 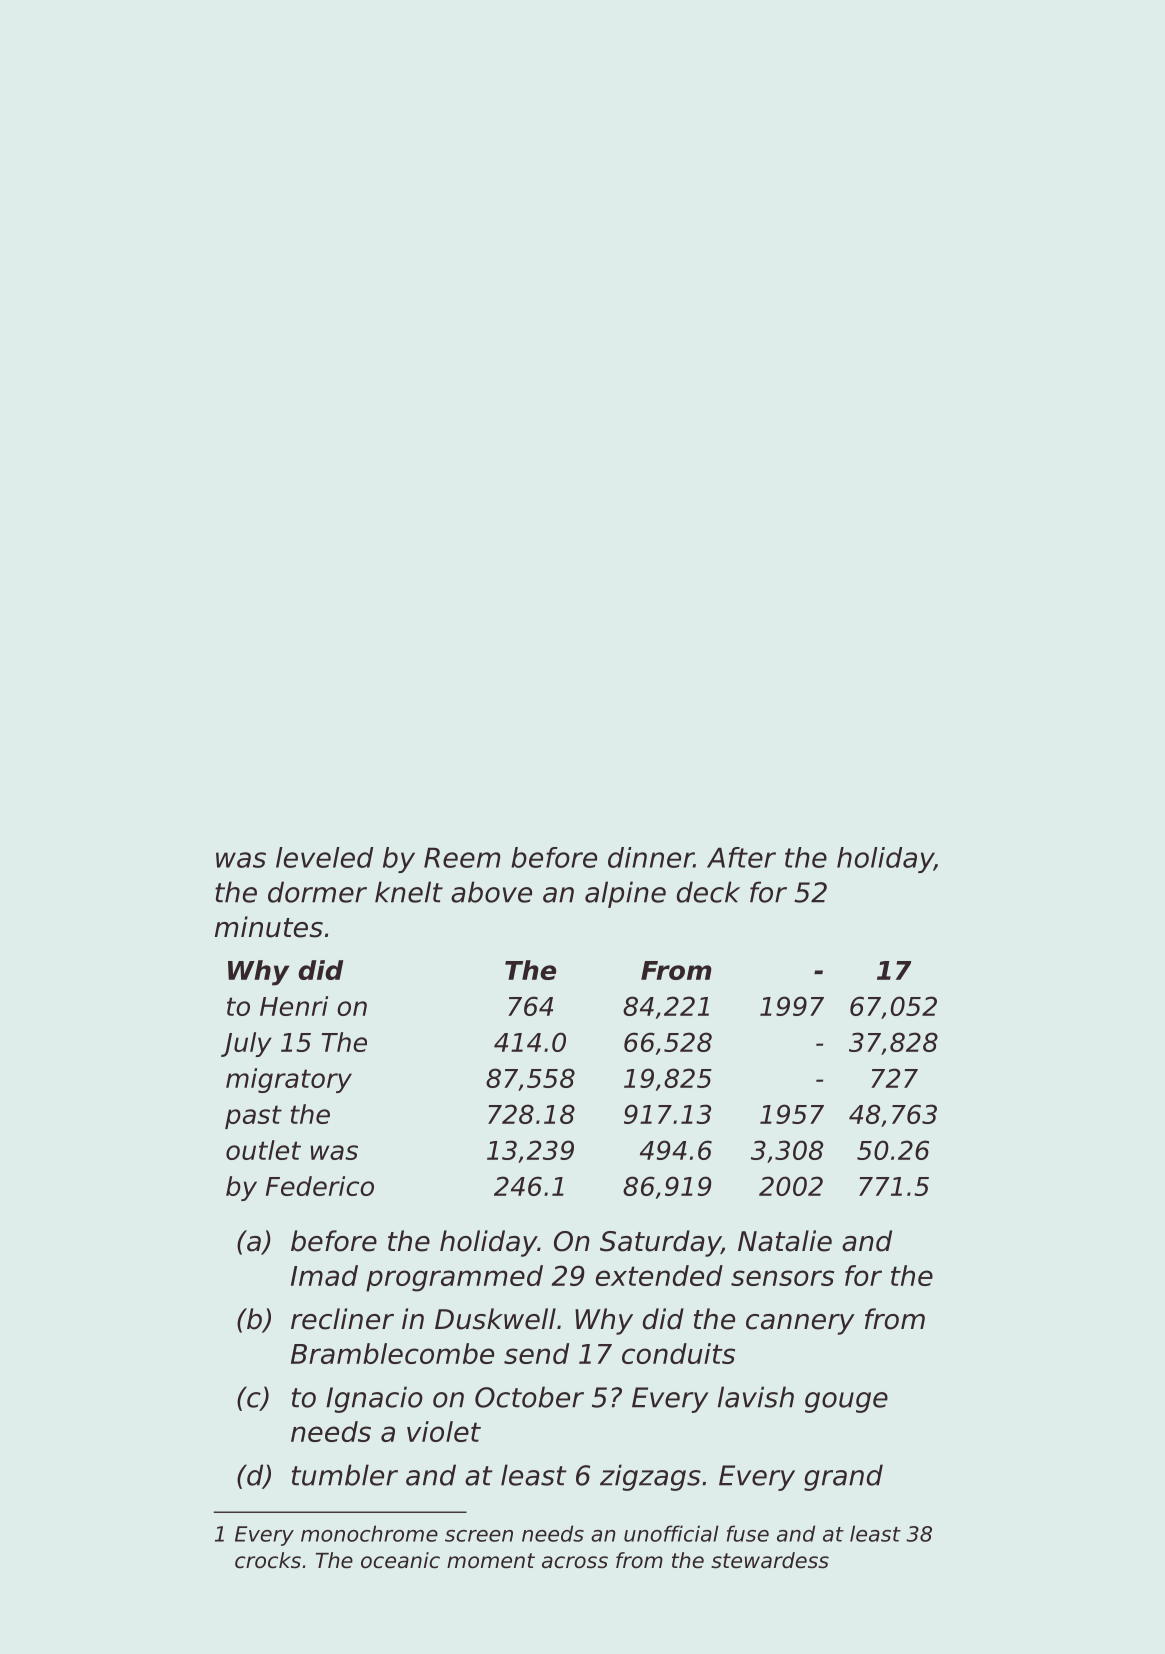 What do you see at coordinates (491, 892) in the screenshot?
I see `above` at bounding box center [491, 892].
